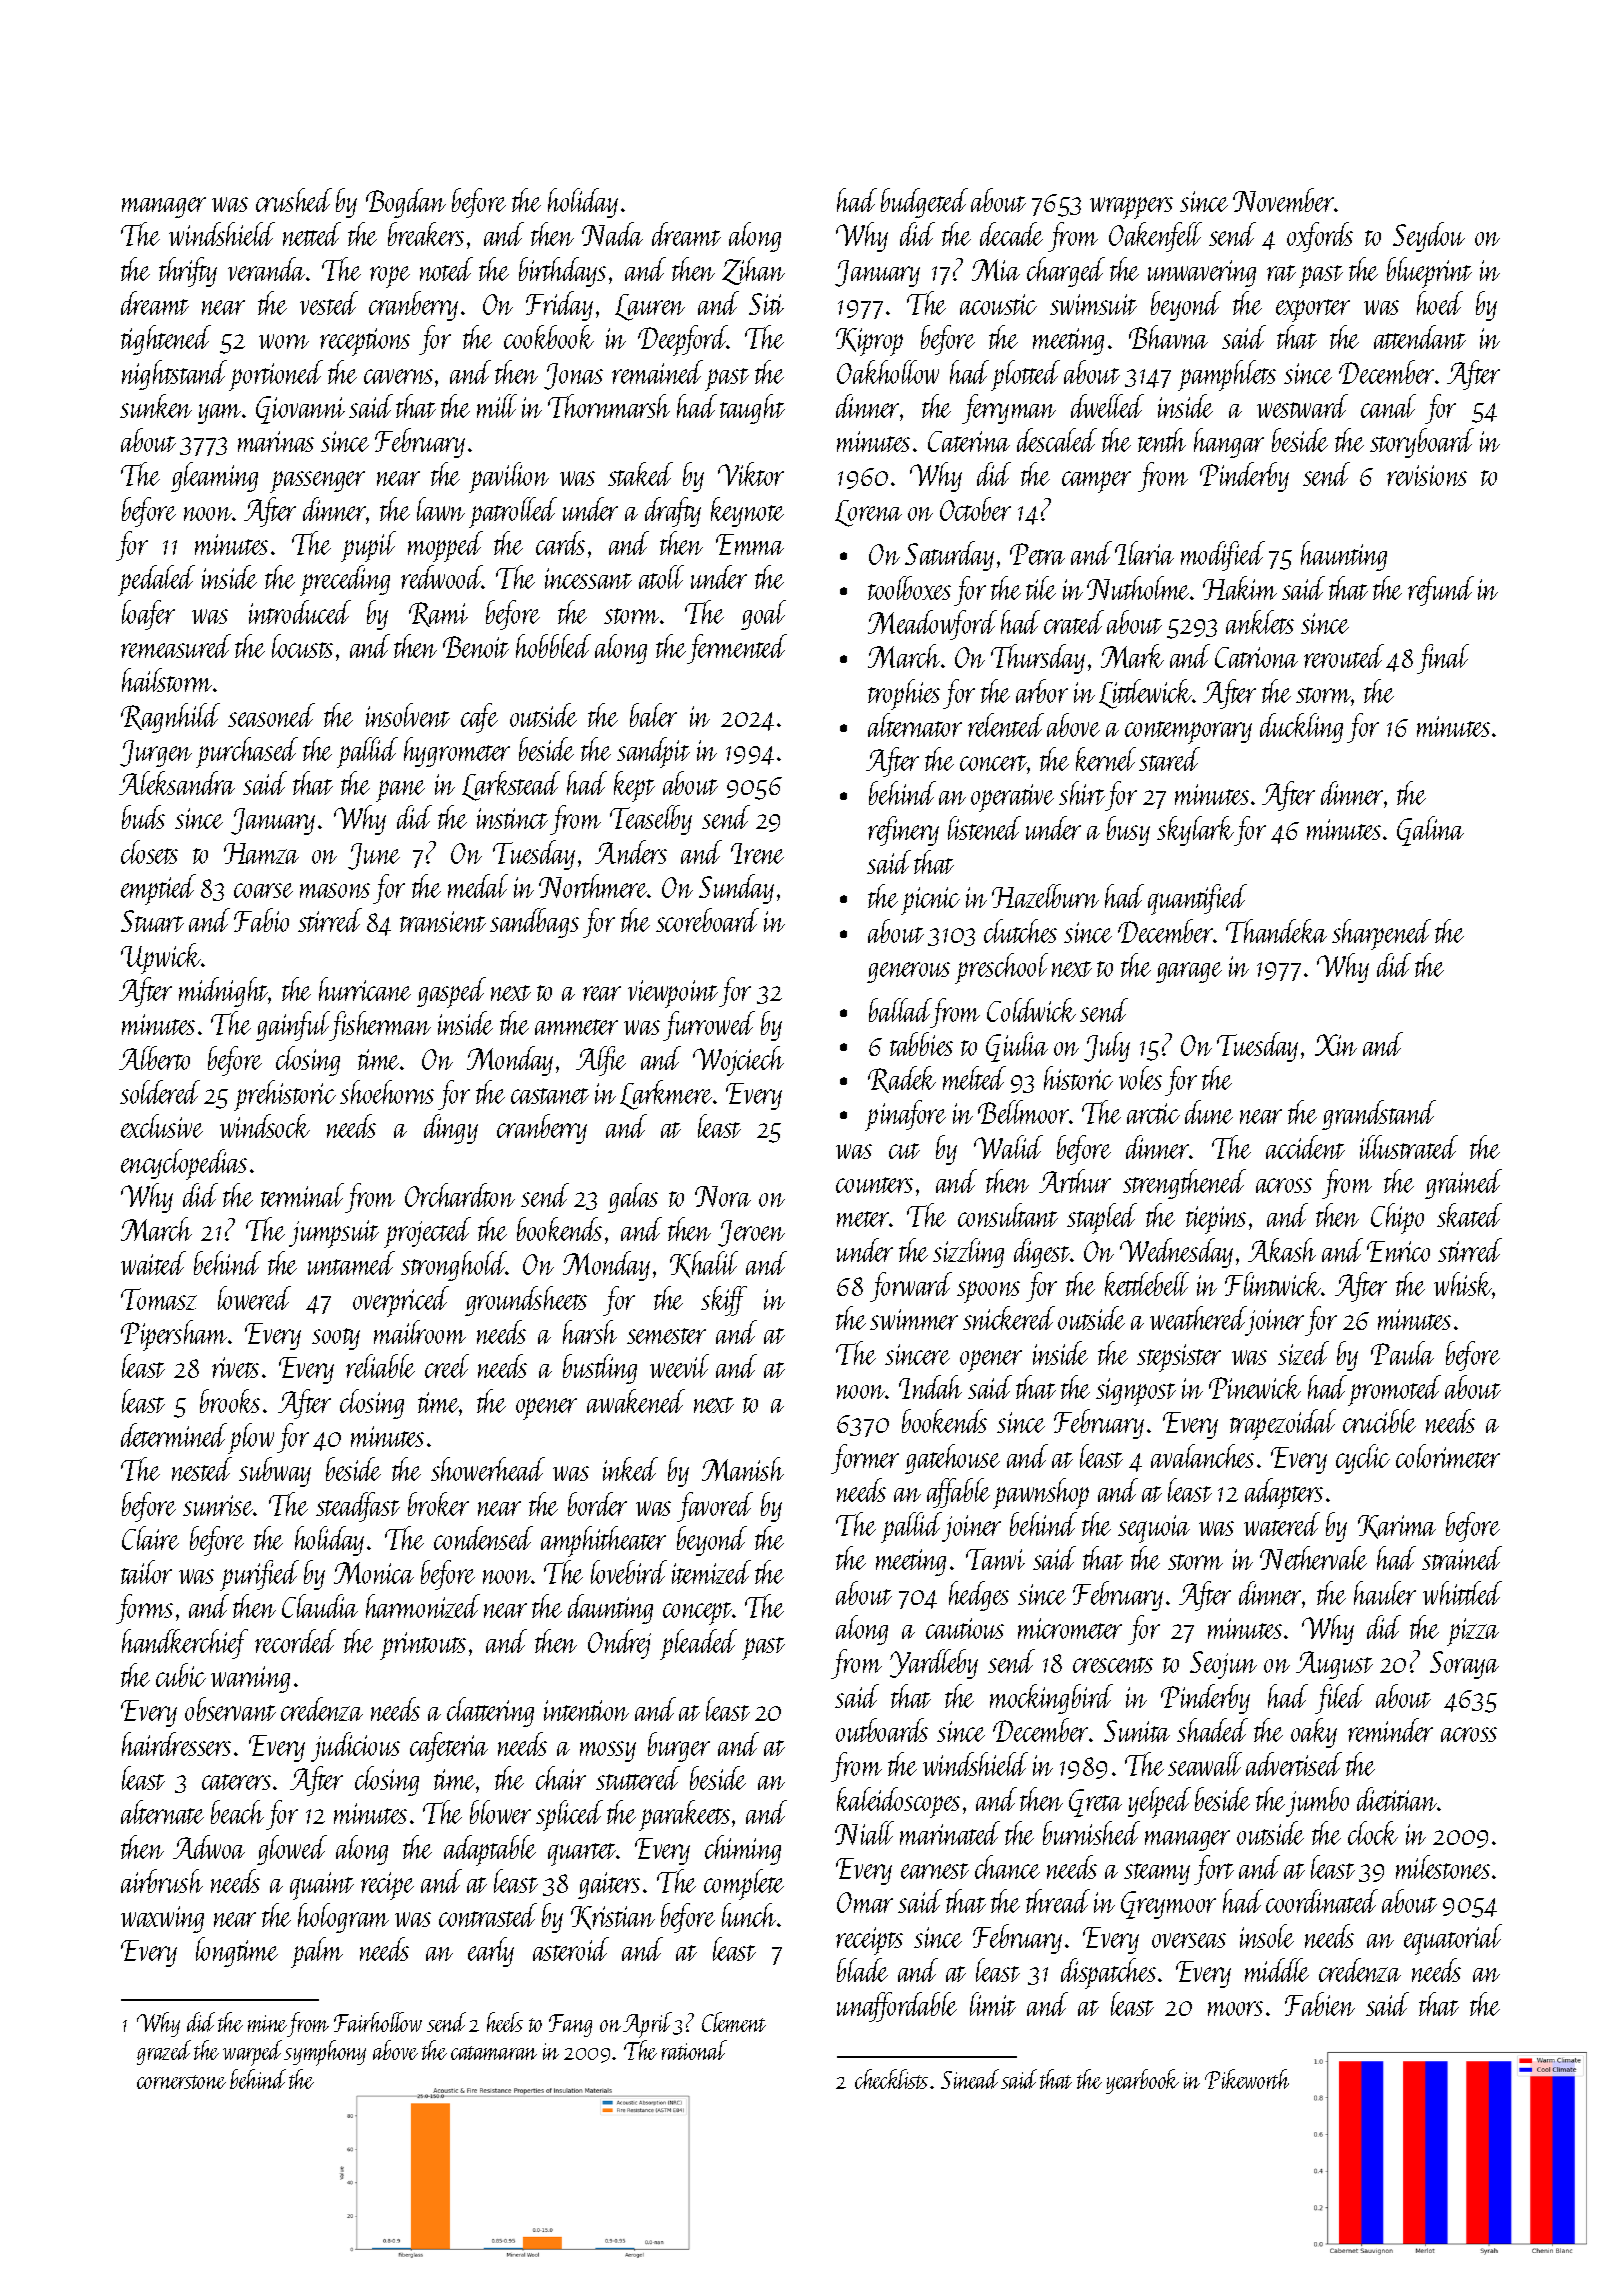 Image resolution: width=1620 pixels, height=2292 pixels. Describe the element at coordinates (325, 2053) in the screenshot. I see `symphony` at that location.
